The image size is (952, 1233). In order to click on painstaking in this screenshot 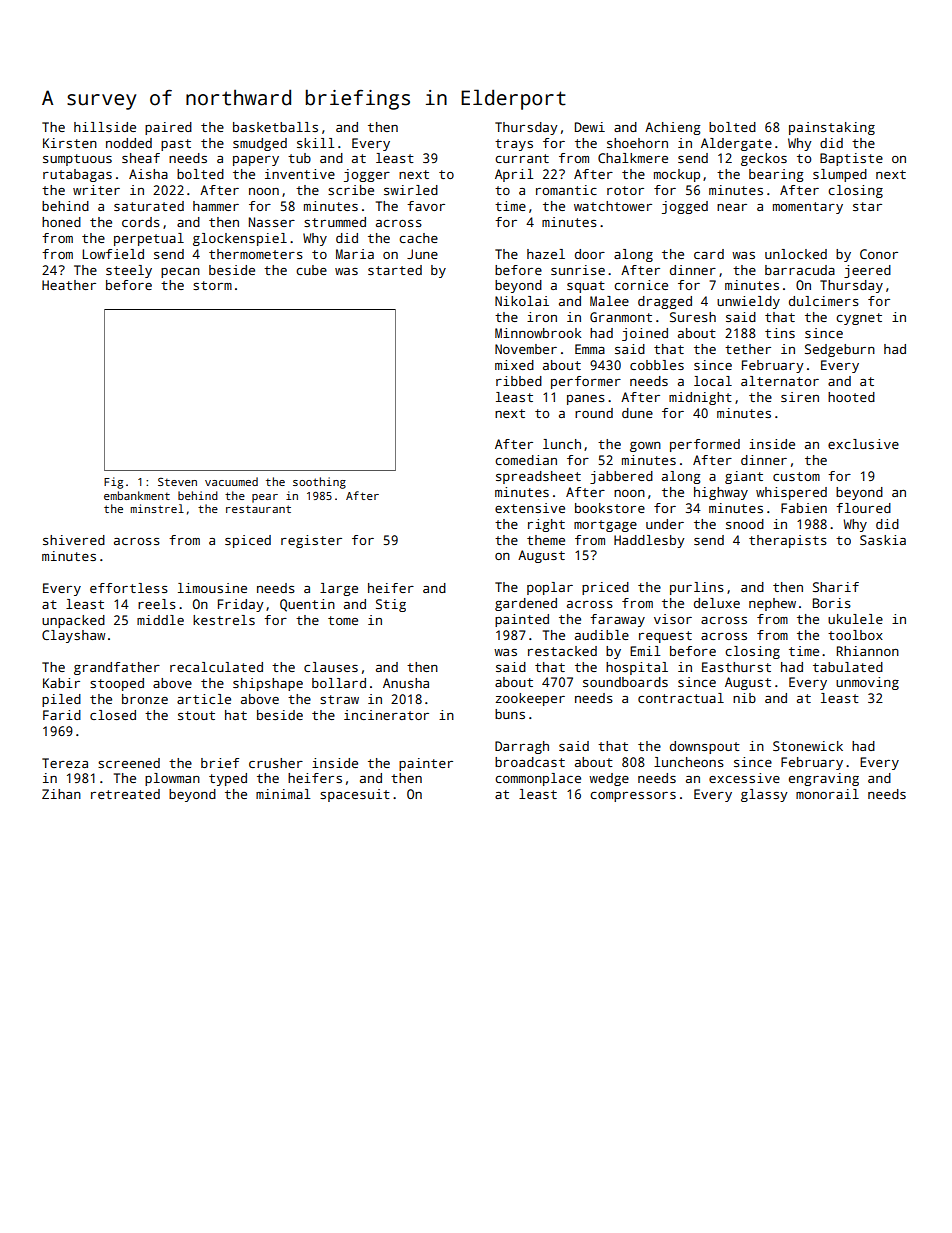, I will do `click(832, 128)`.
